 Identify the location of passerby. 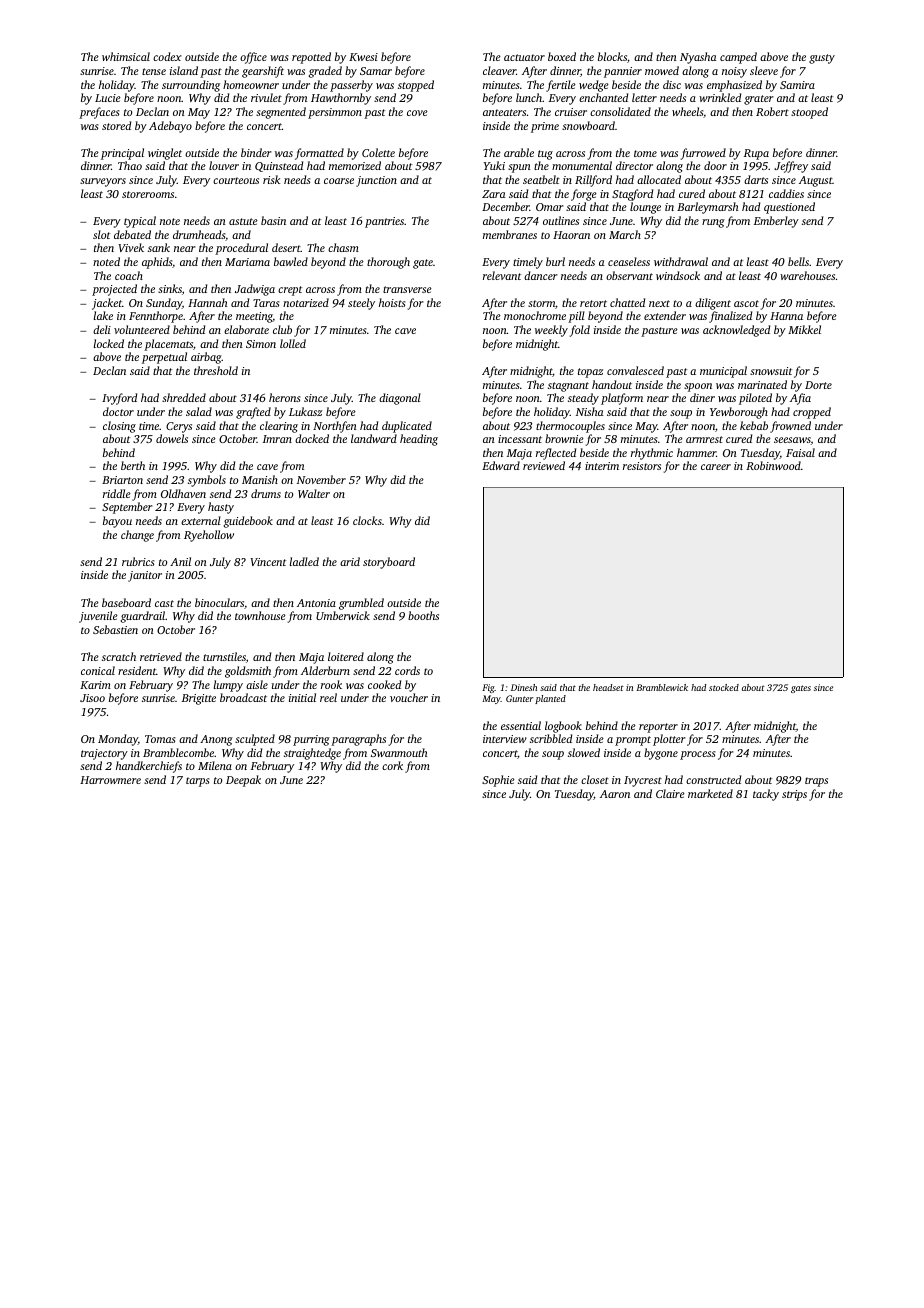
(351, 86).
